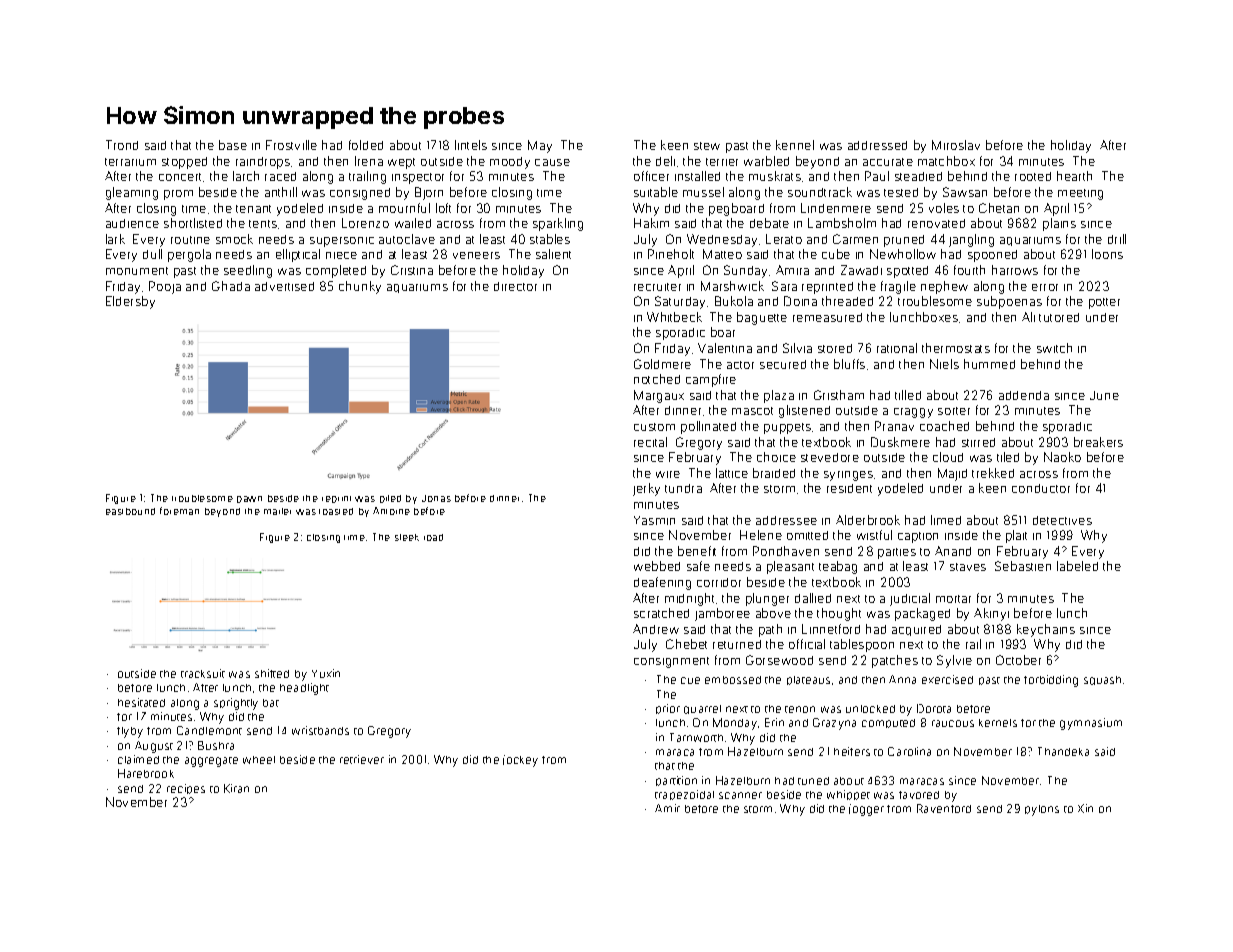  What do you see at coordinates (552, 162) in the screenshot?
I see `cause` at bounding box center [552, 162].
